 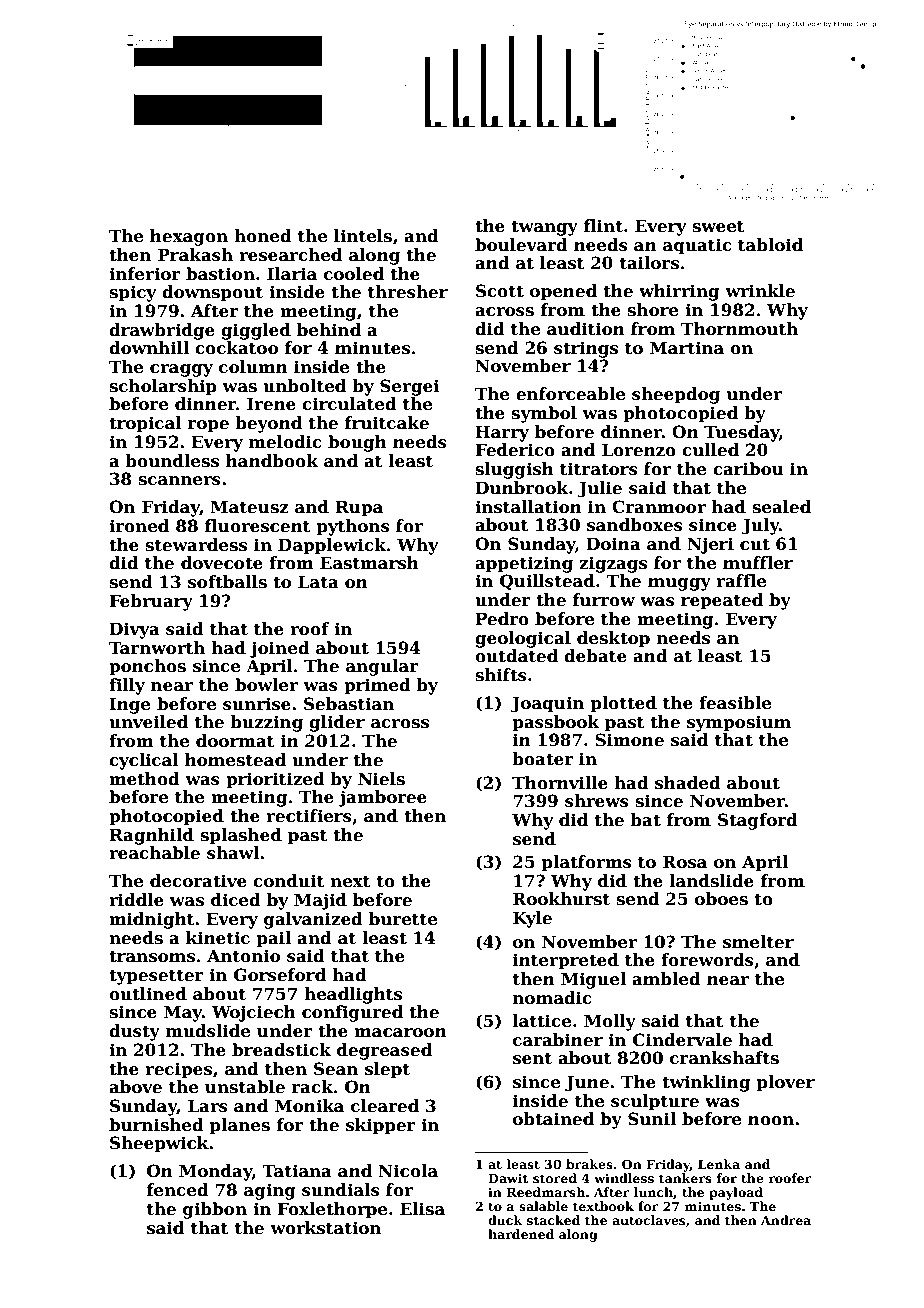 I want to click on Nicola, so click(x=408, y=1171).
